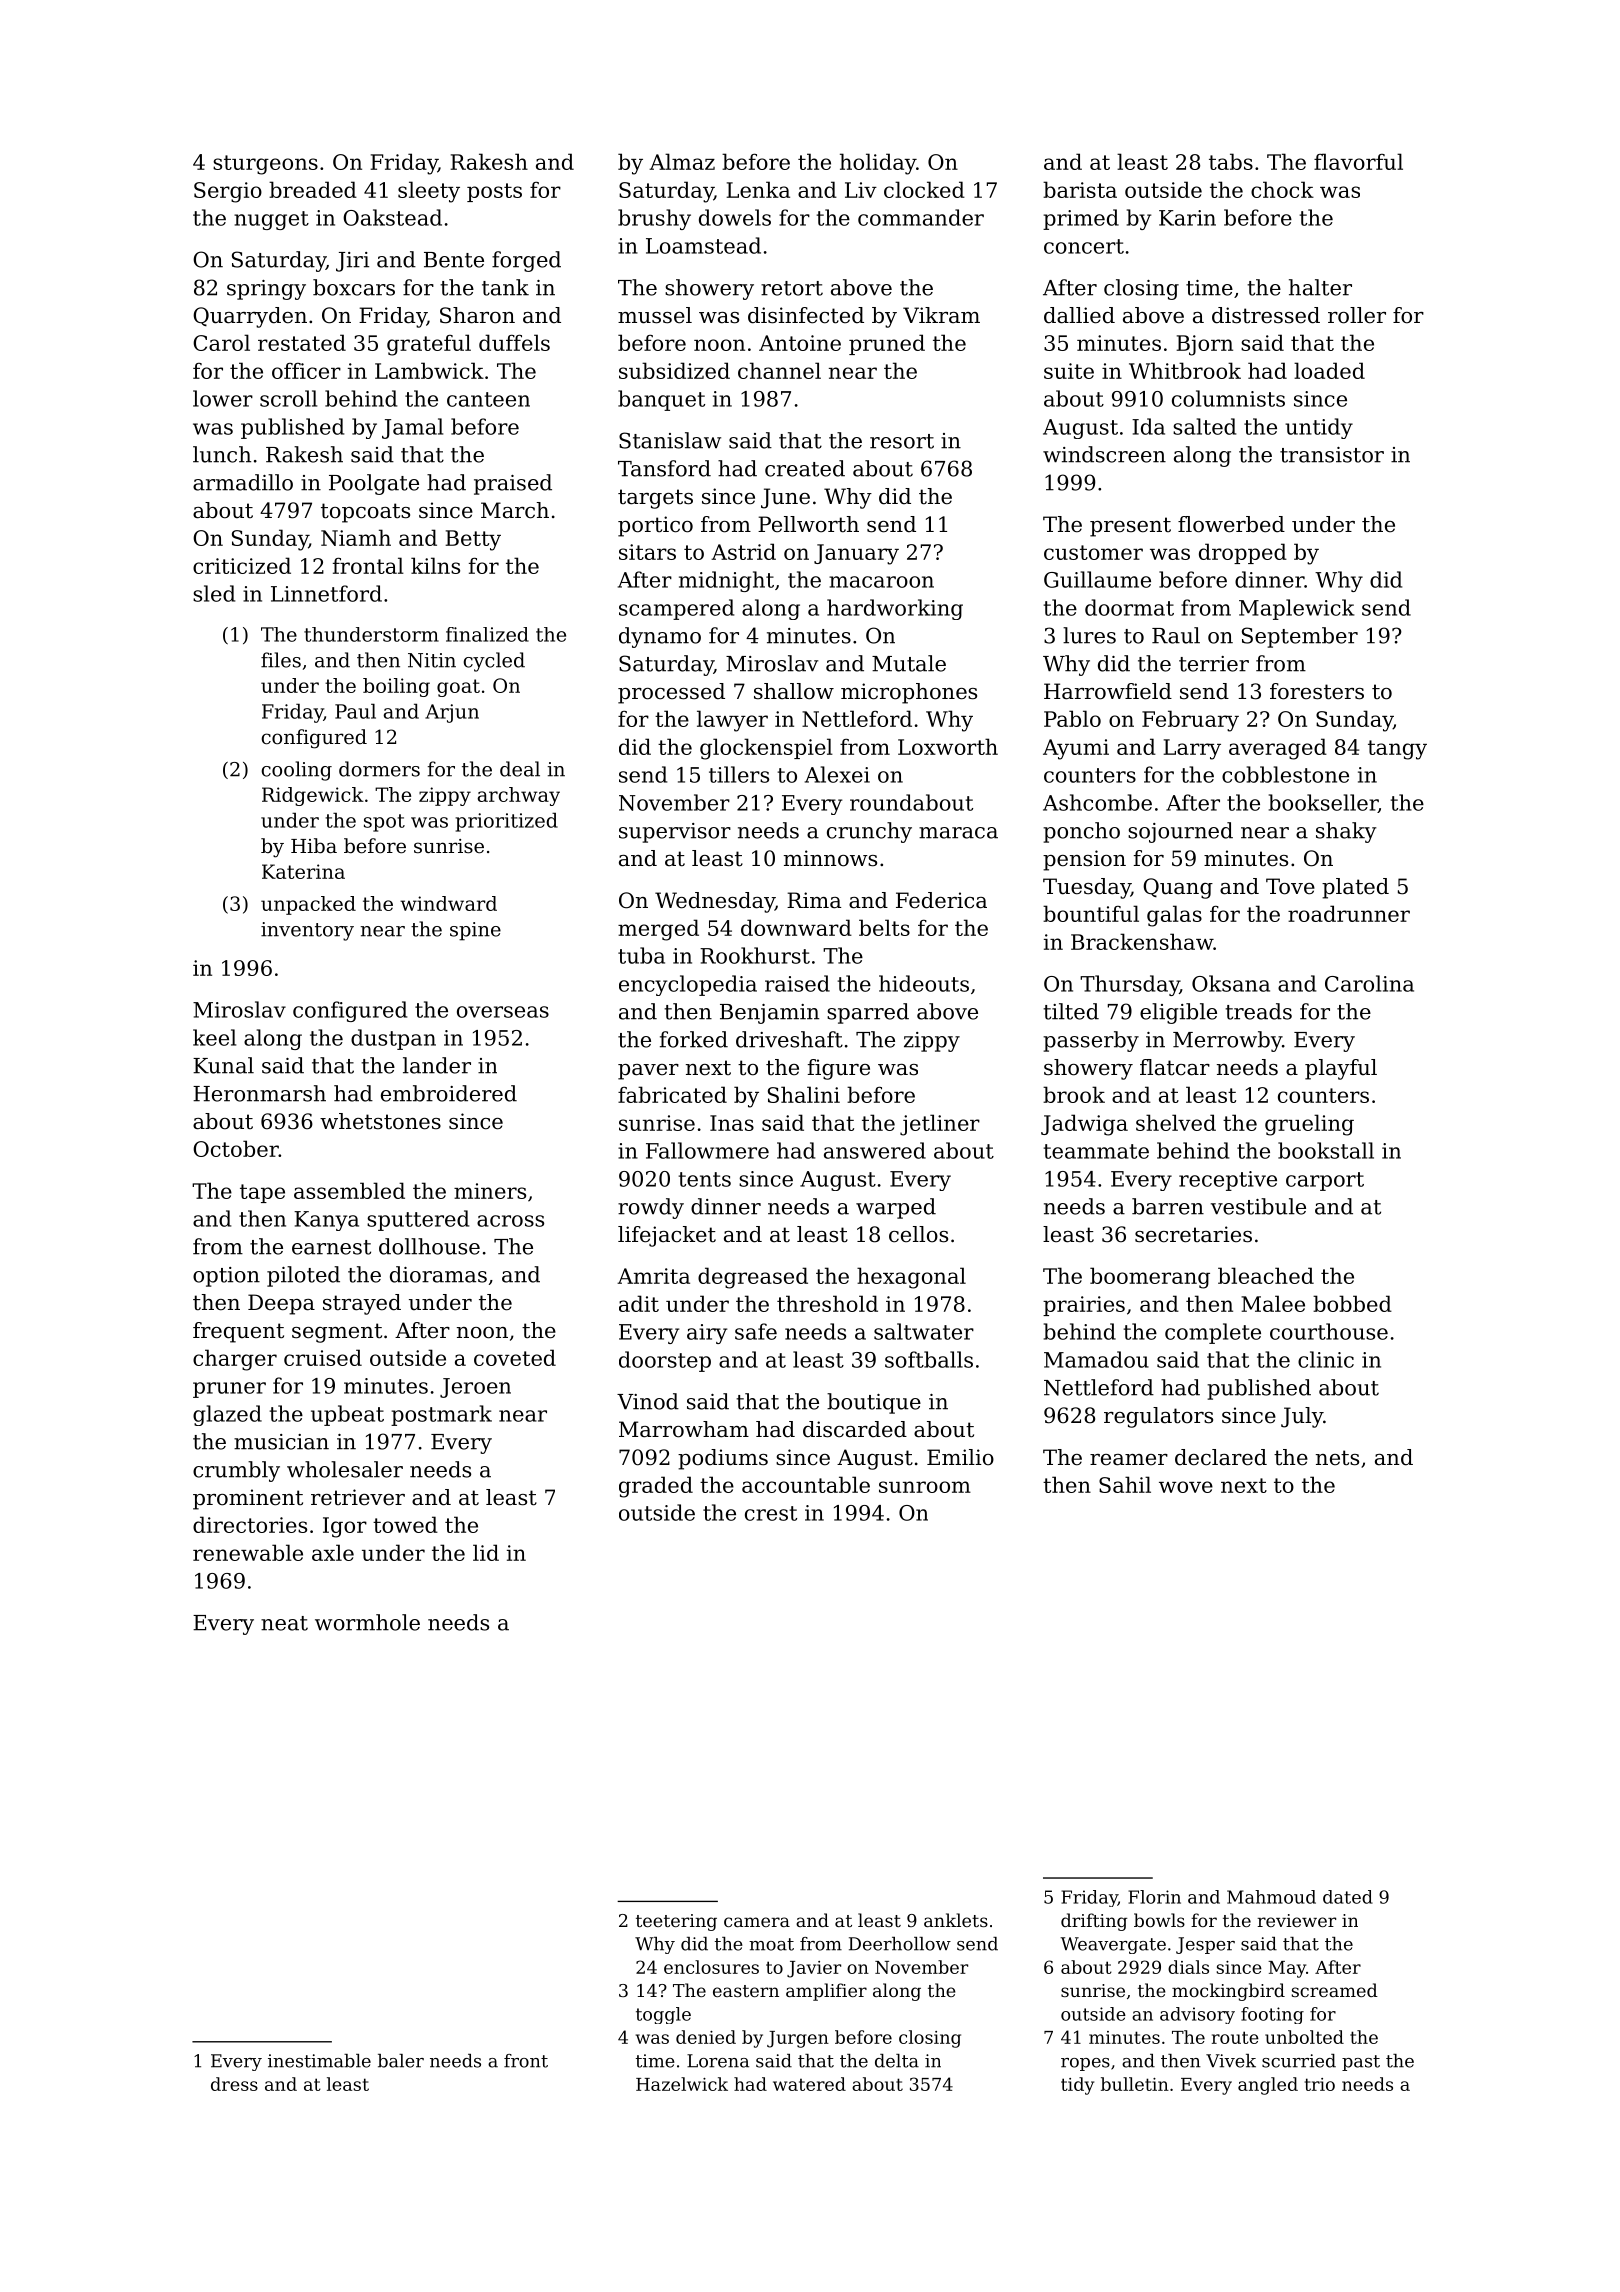 The width and height of the screenshot is (1620, 2292). What do you see at coordinates (265, 165) in the screenshot?
I see `sturgeons` at bounding box center [265, 165].
